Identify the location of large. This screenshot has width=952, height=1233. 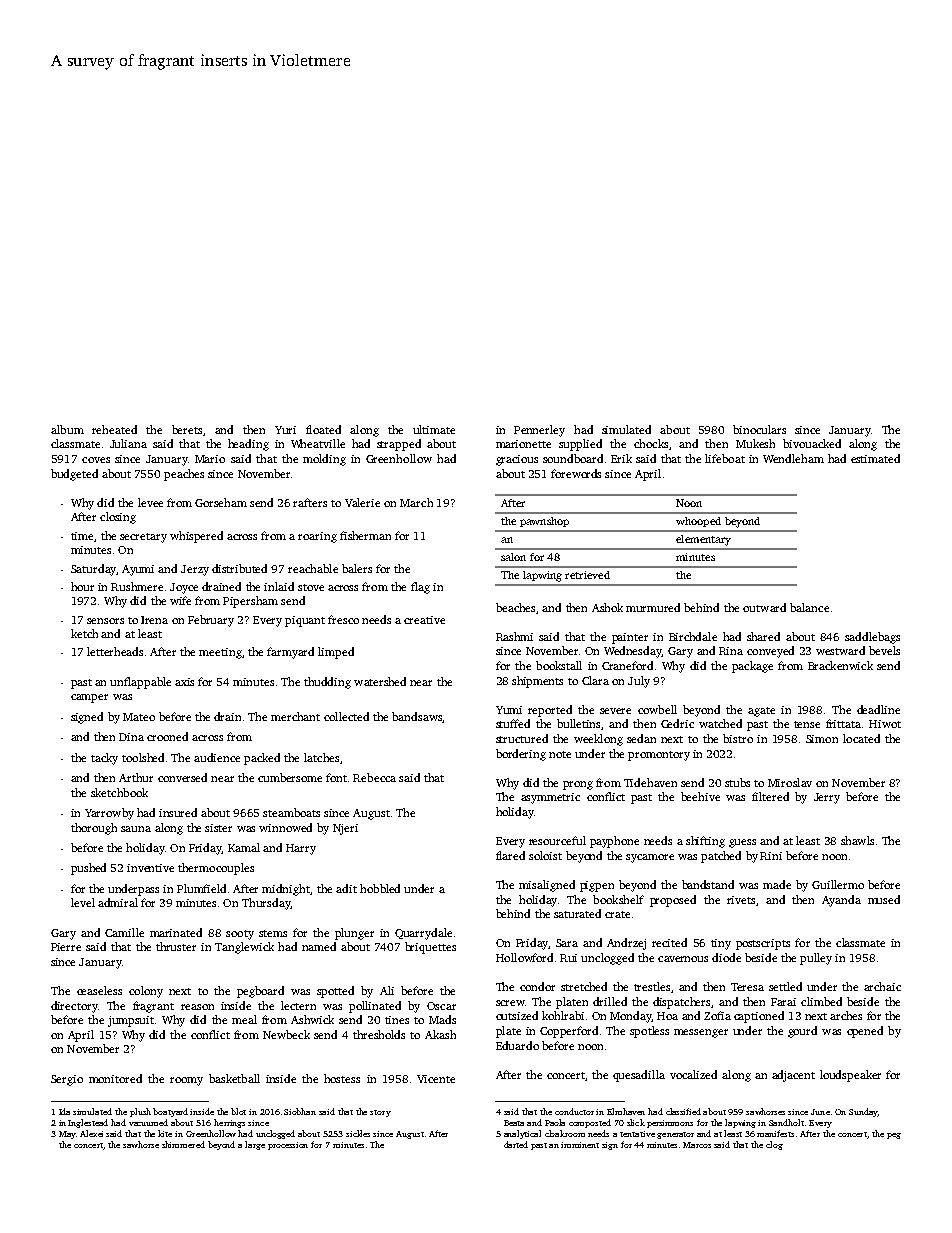
(255, 1145).
